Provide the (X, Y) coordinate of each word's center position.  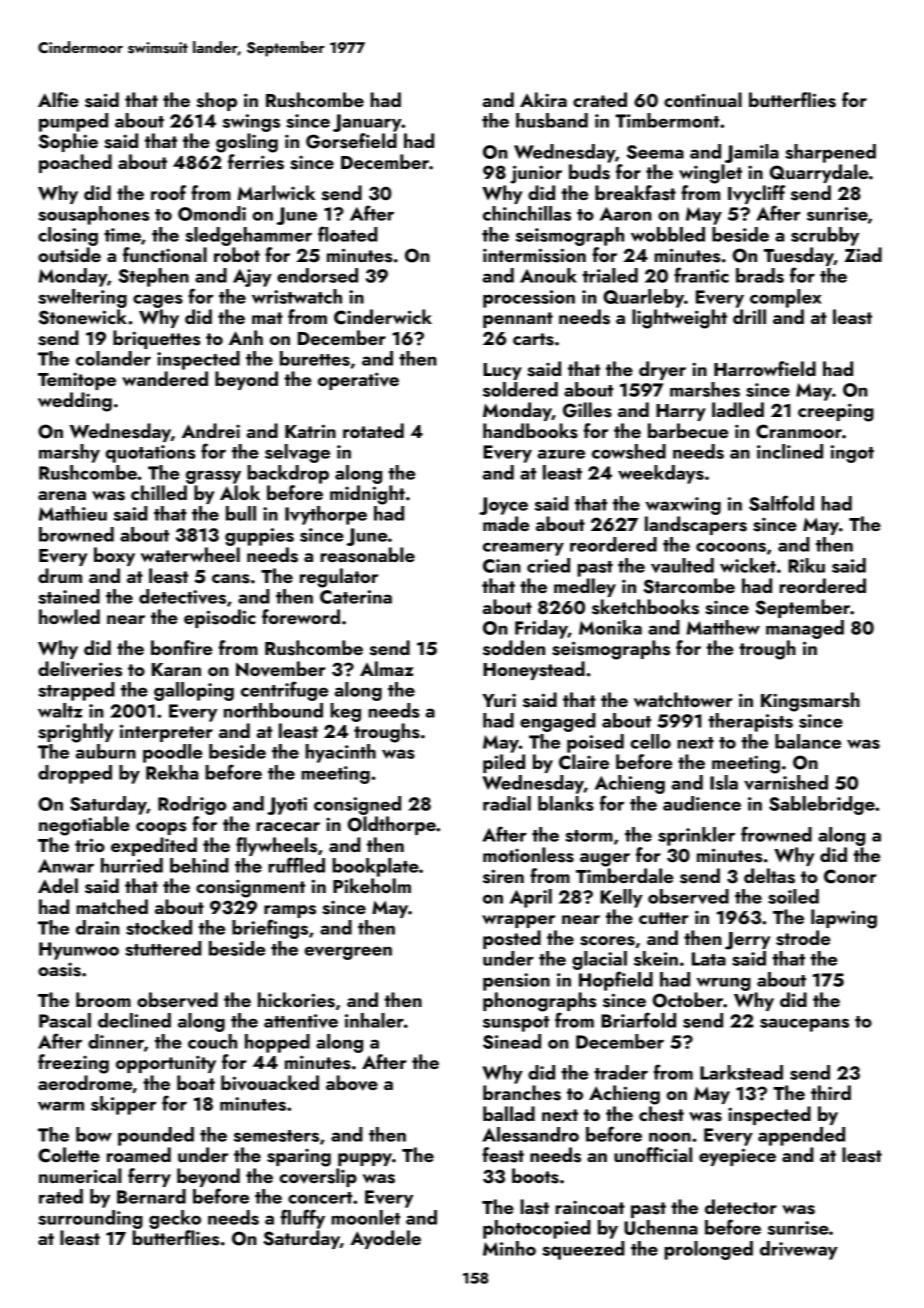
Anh (246, 337)
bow (94, 1134)
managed (805, 629)
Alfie (58, 99)
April (531, 898)
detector (741, 1206)
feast (503, 1155)
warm (61, 1106)
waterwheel (190, 554)
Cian (502, 566)
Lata (709, 959)
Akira (543, 99)
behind (199, 865)
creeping (836, 412)
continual (703, 99)
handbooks (530, 431)
